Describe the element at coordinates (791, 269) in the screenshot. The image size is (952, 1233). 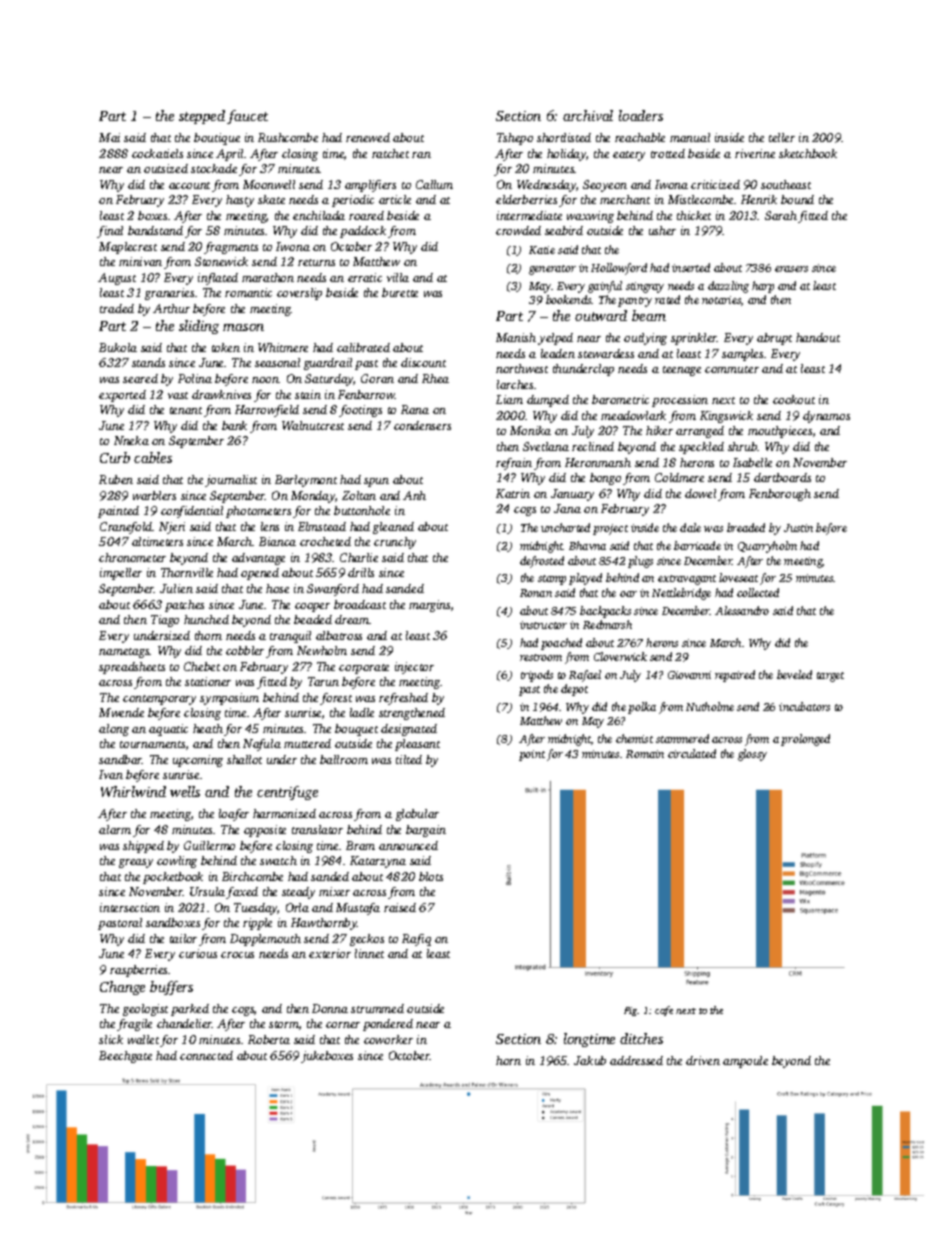
I see `erasers` at that location.
